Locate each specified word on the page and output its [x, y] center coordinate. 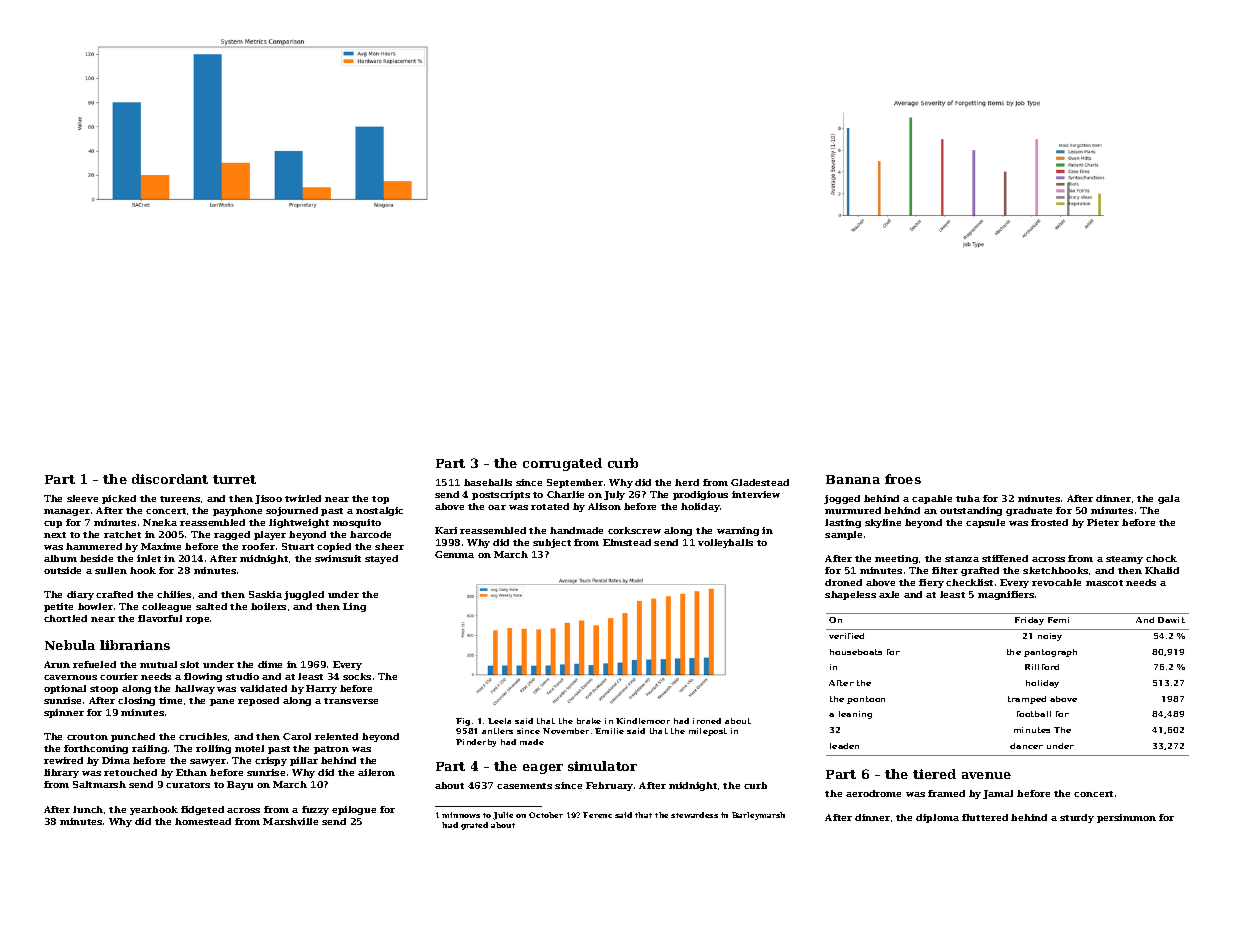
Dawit [1171, 620]
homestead [203, 821]
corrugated [562, 464]
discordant [170, 479]
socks [357, 676]
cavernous [70, 677]
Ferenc [597, 815]
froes [903, 479]
